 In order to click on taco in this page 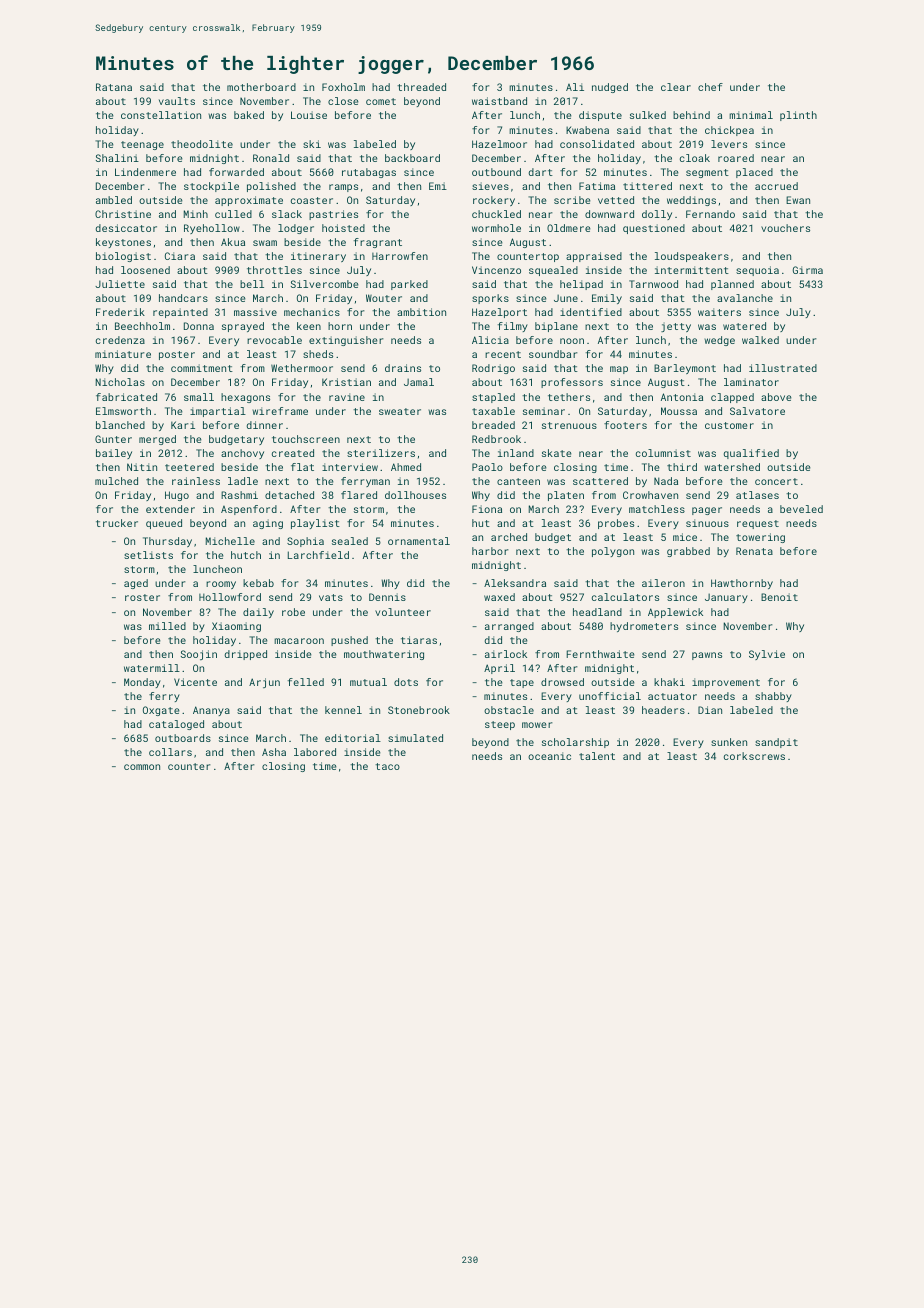, I will do `click(387, 766)`.
